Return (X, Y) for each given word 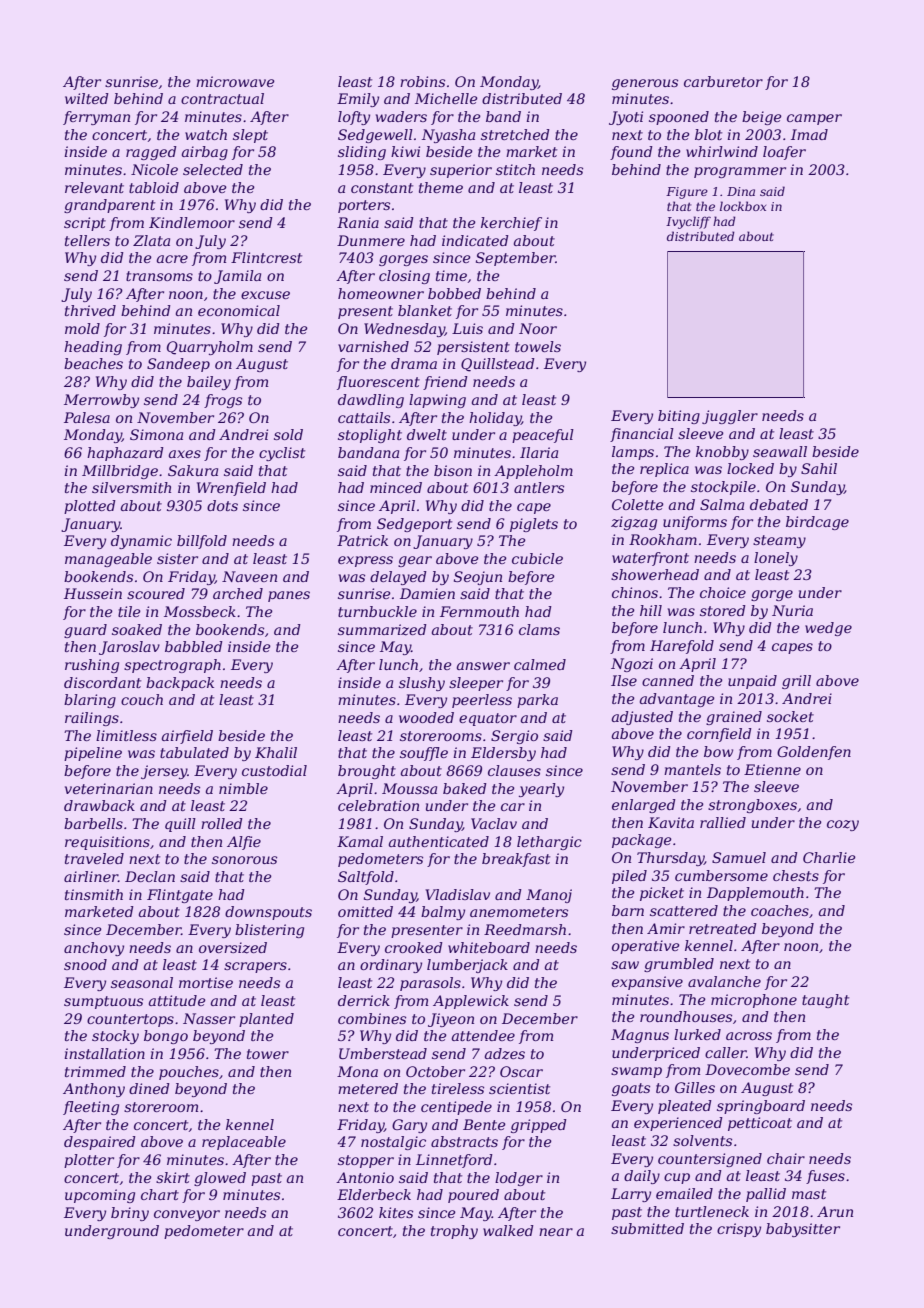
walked (508, 1230)
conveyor (187, 1215)
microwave (235, 81)
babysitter (803, 1230)
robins (422, 81)
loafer (784, 153)
